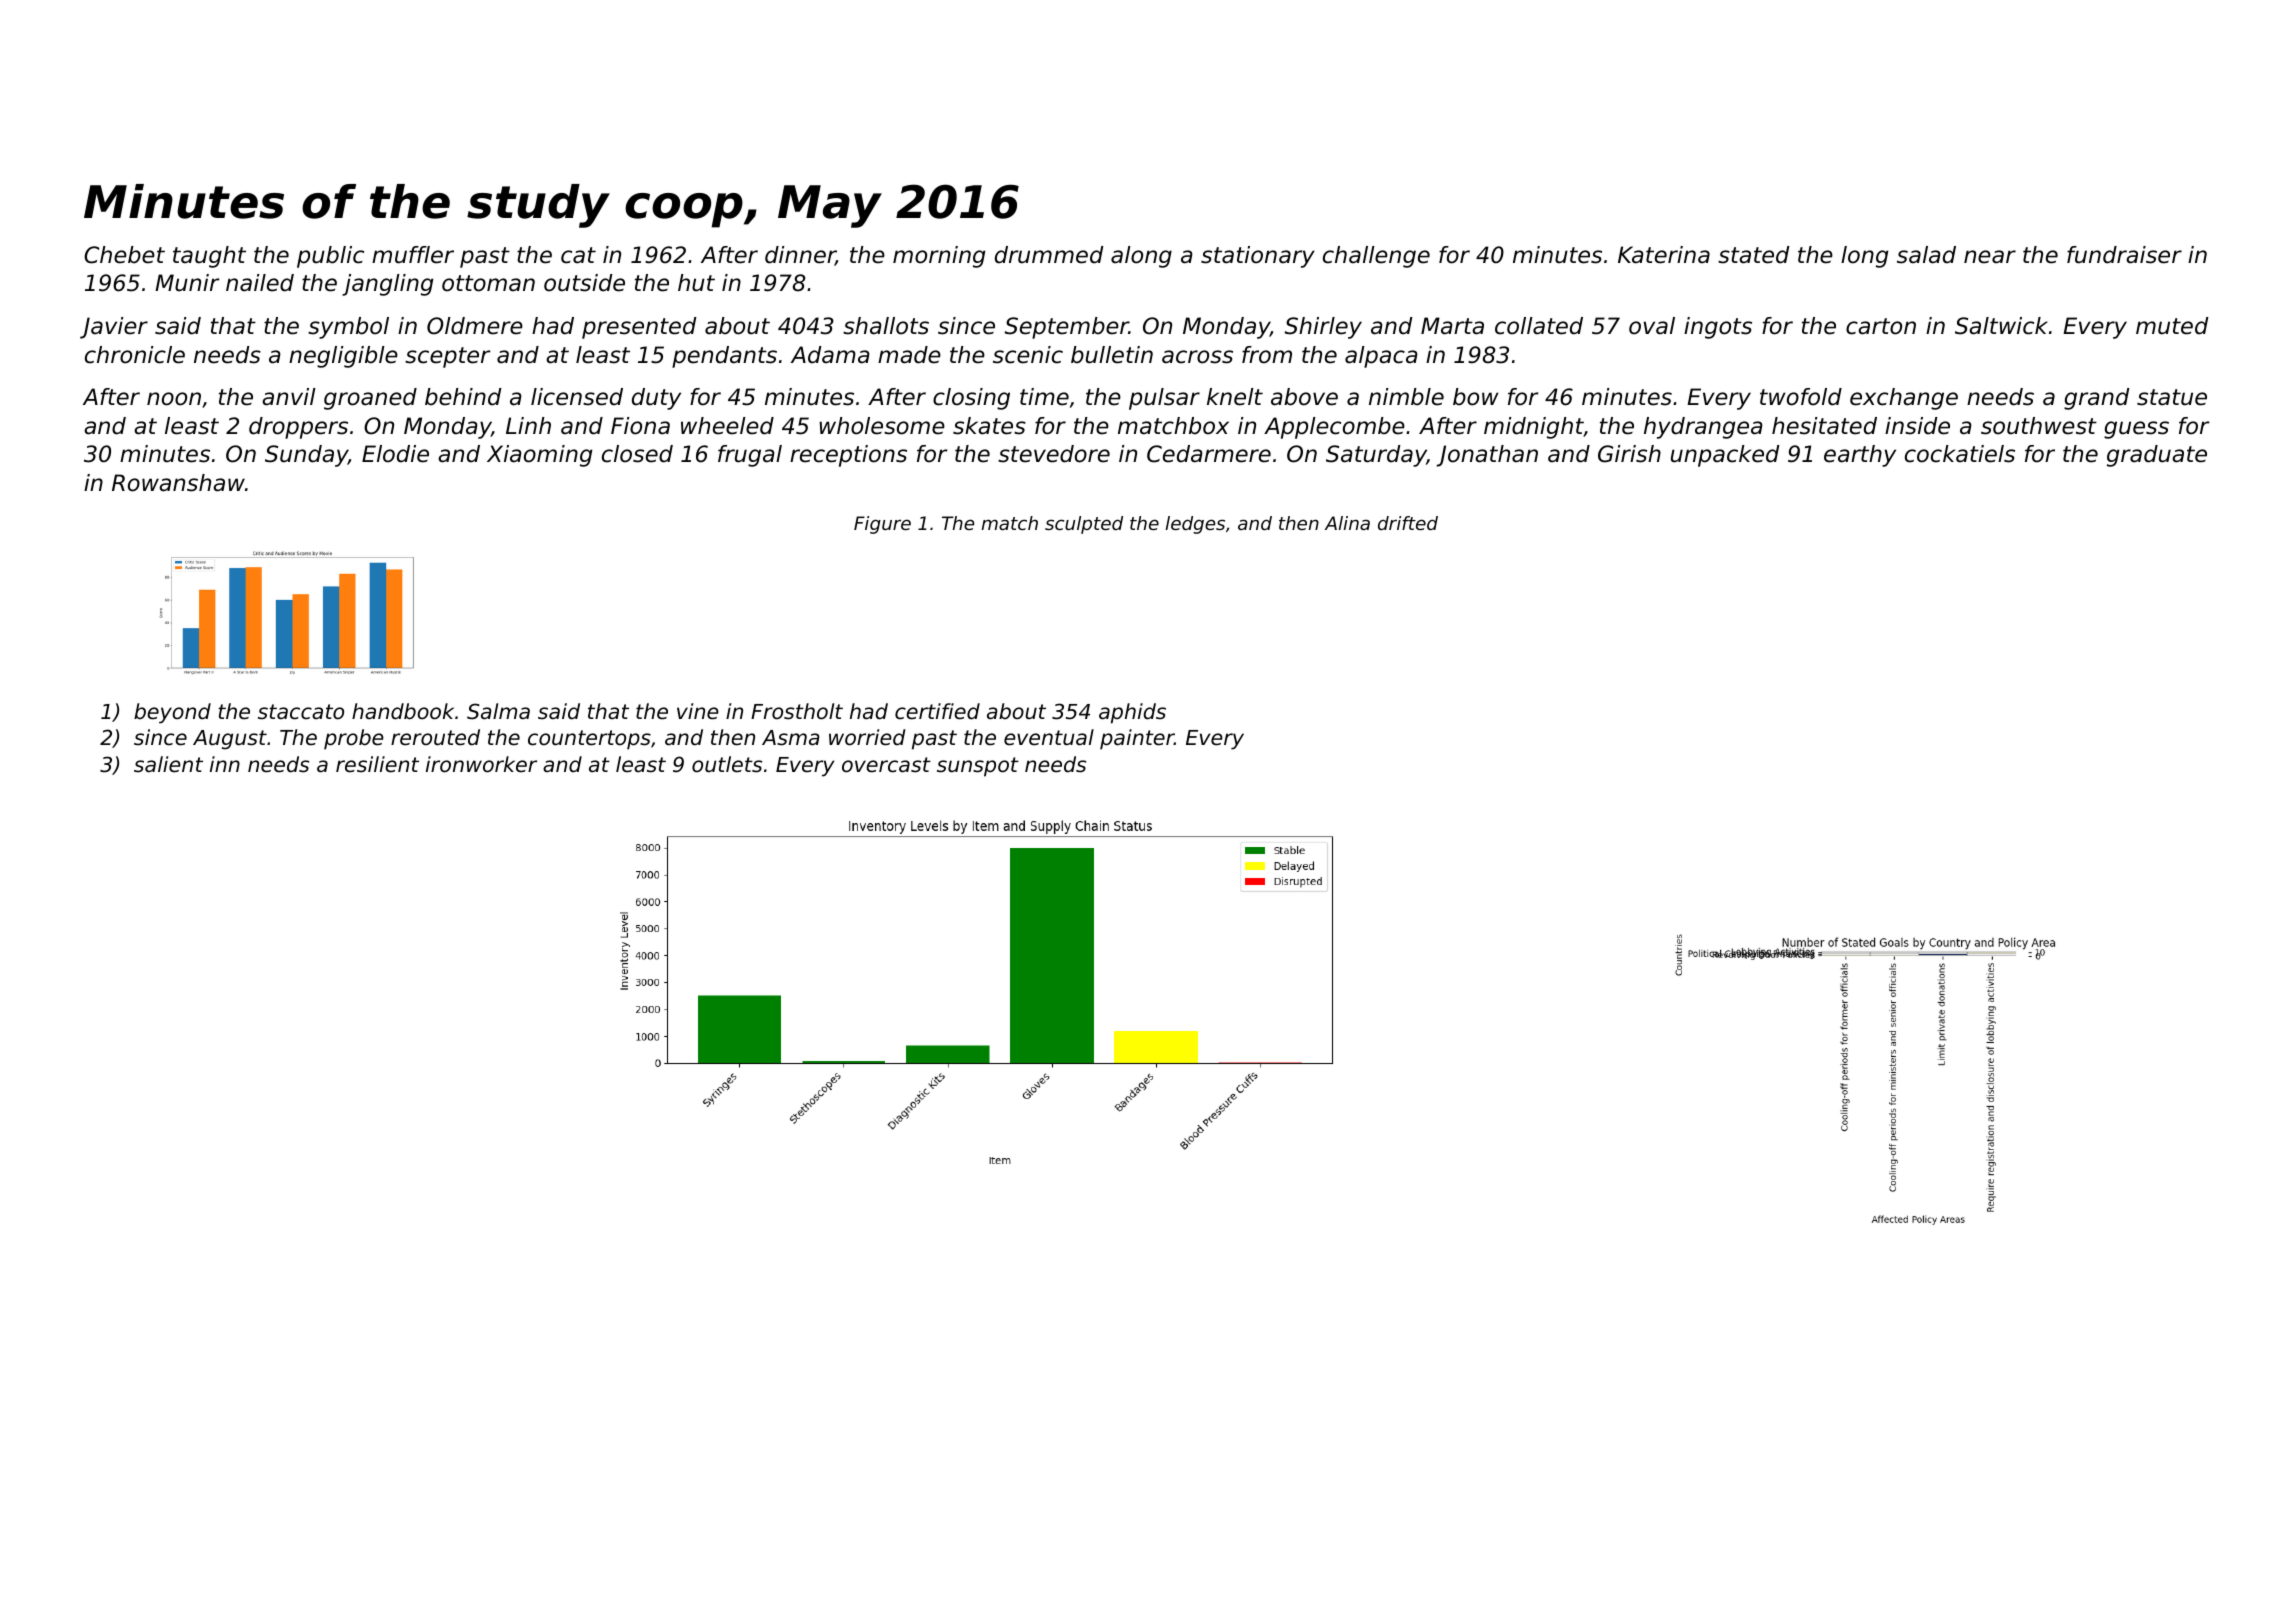 The height and width of the screenshot is (1620, 2292). I want to click on earthy, so click(1860, 456).
